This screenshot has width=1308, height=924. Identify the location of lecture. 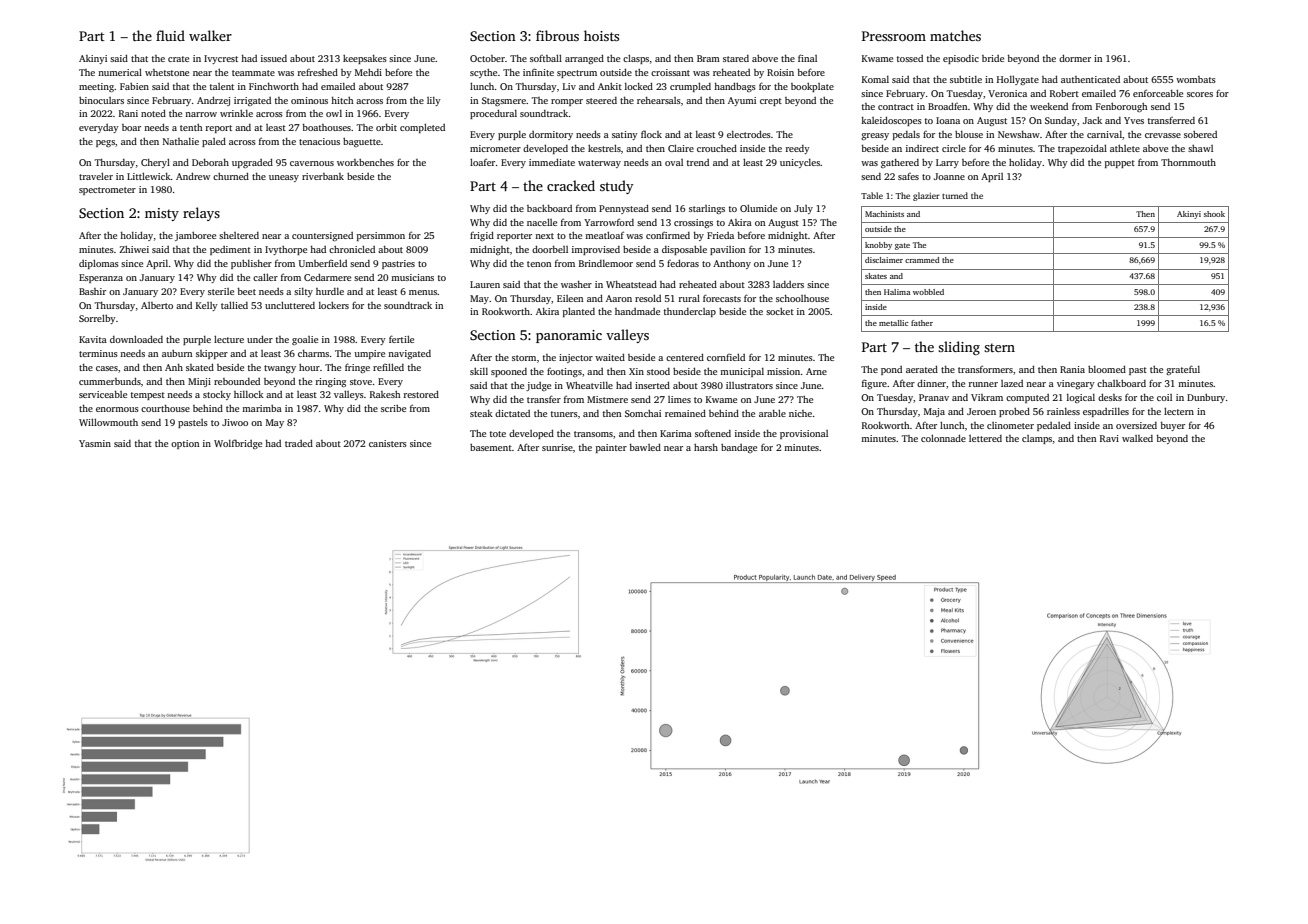
(229, 339).
